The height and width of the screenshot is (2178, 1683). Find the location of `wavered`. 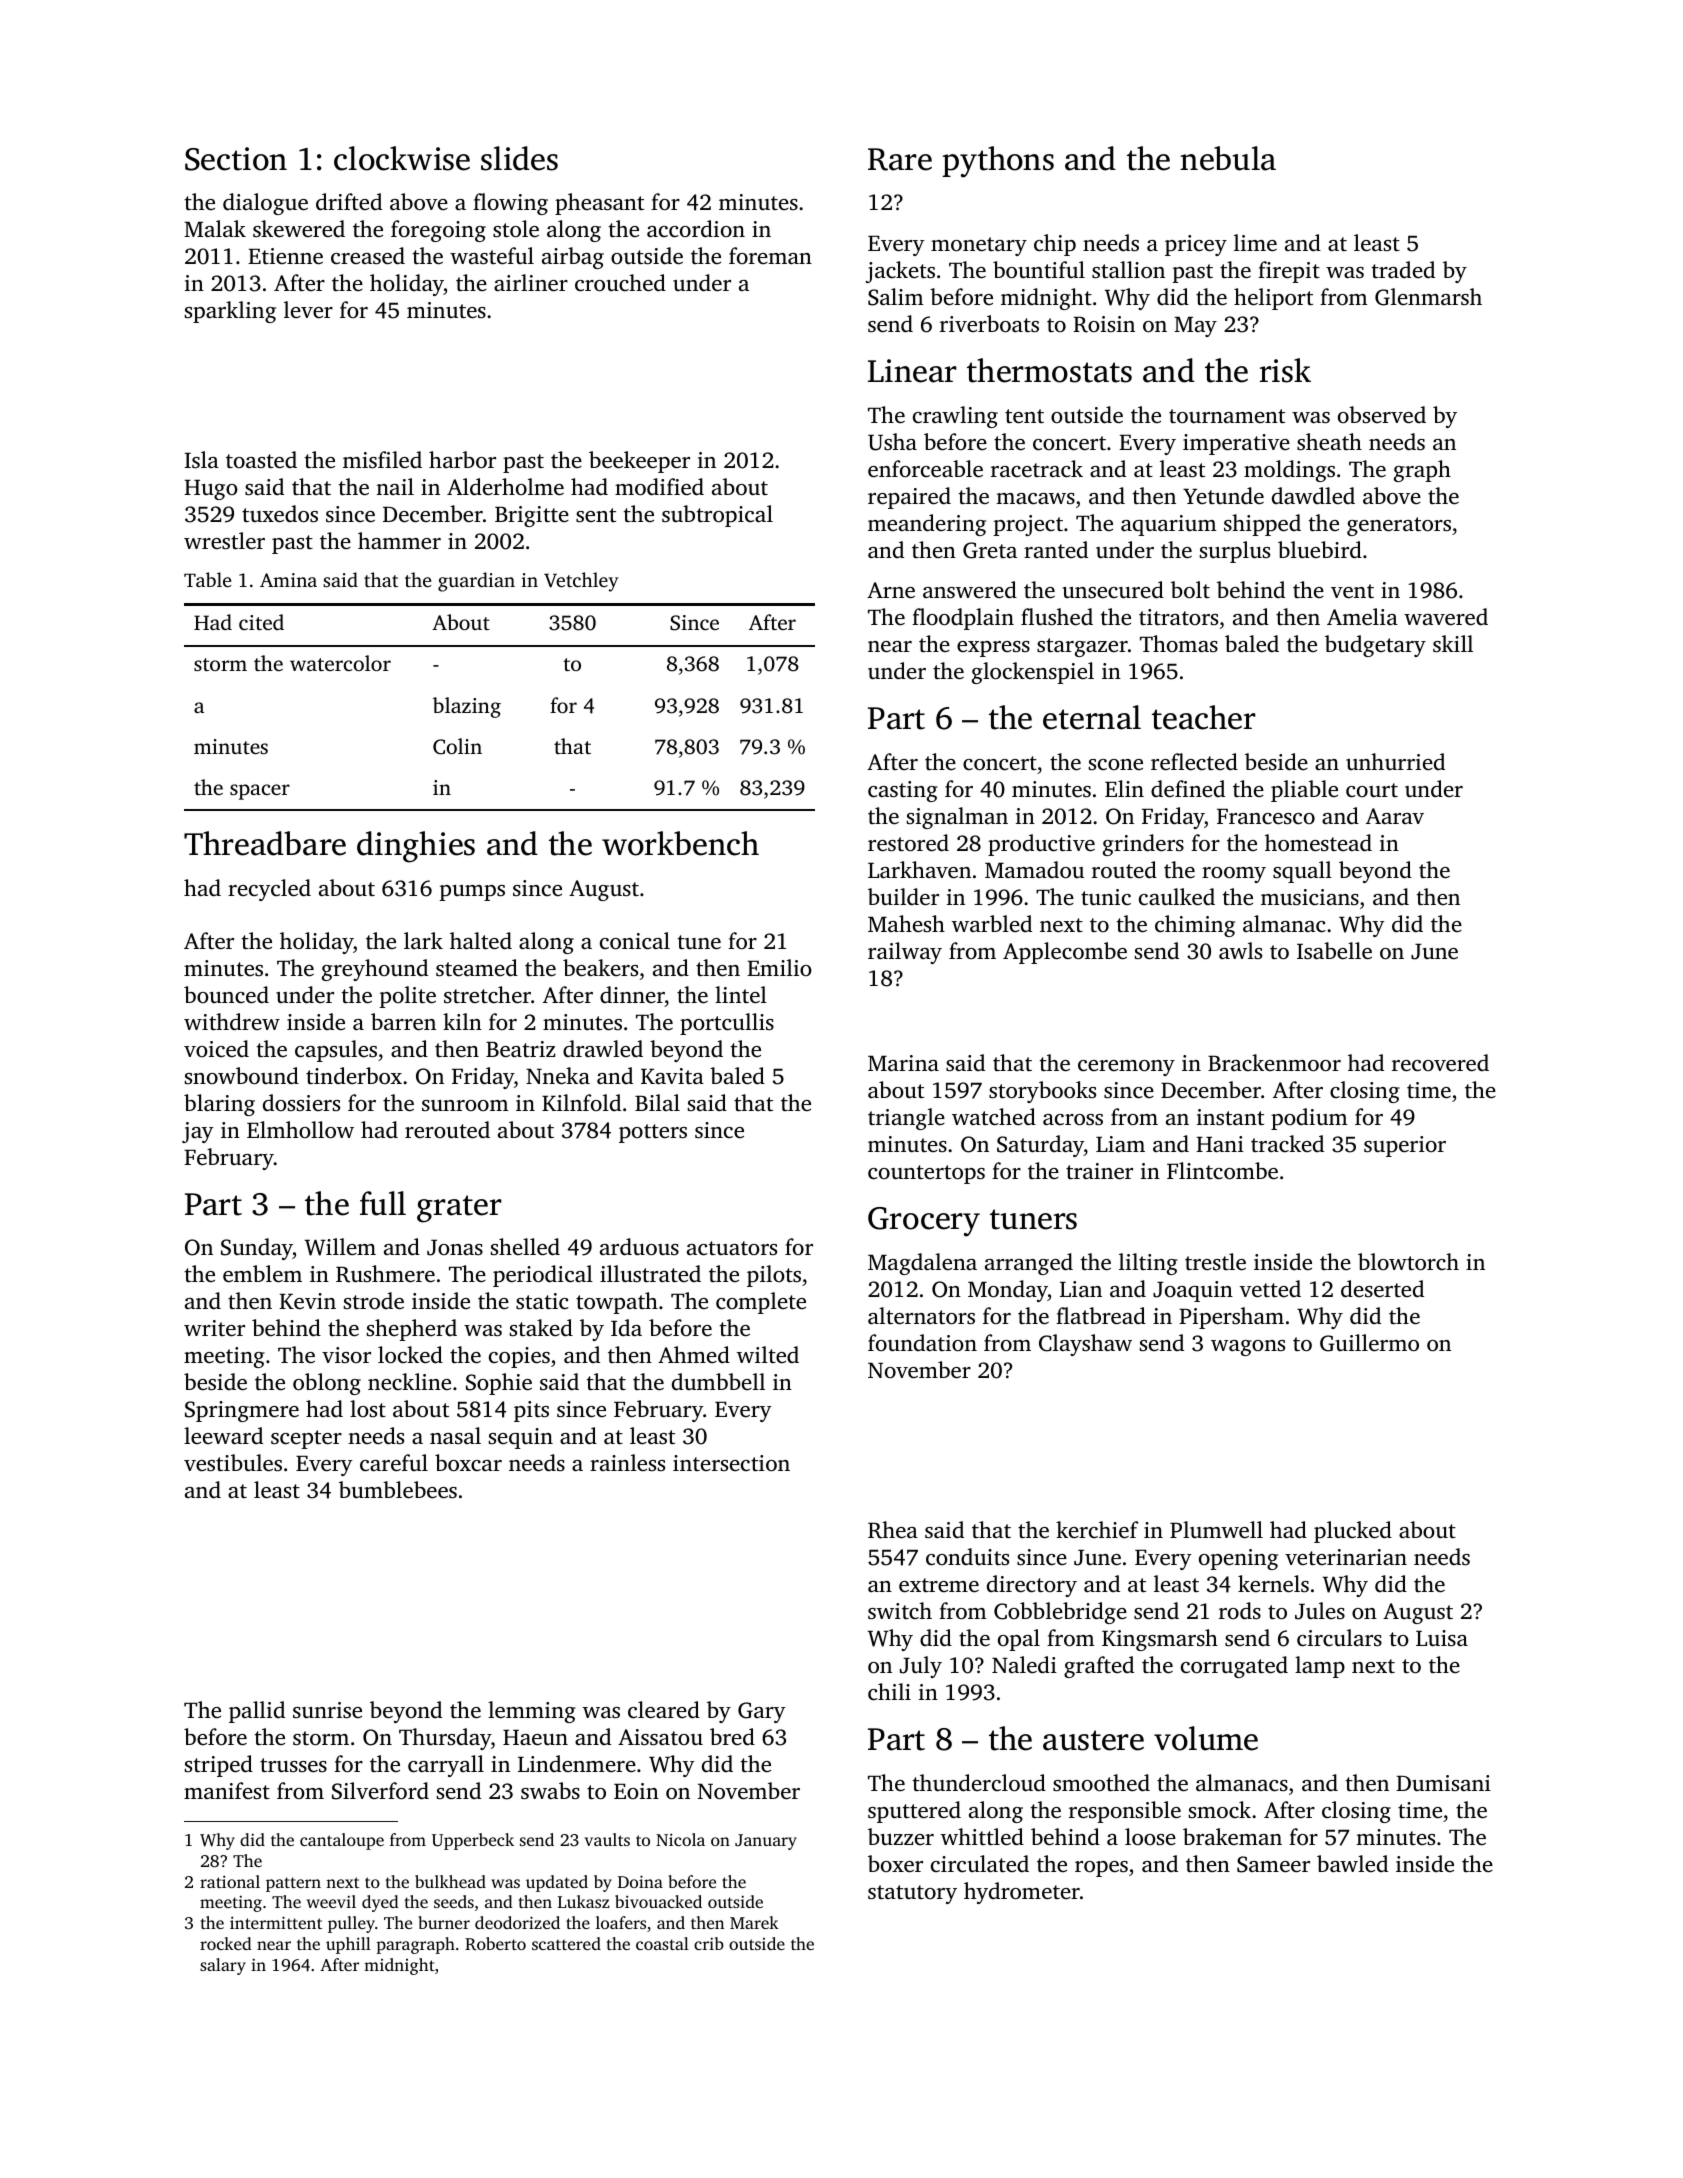

wavered is located at coordinates (1446, 617).
